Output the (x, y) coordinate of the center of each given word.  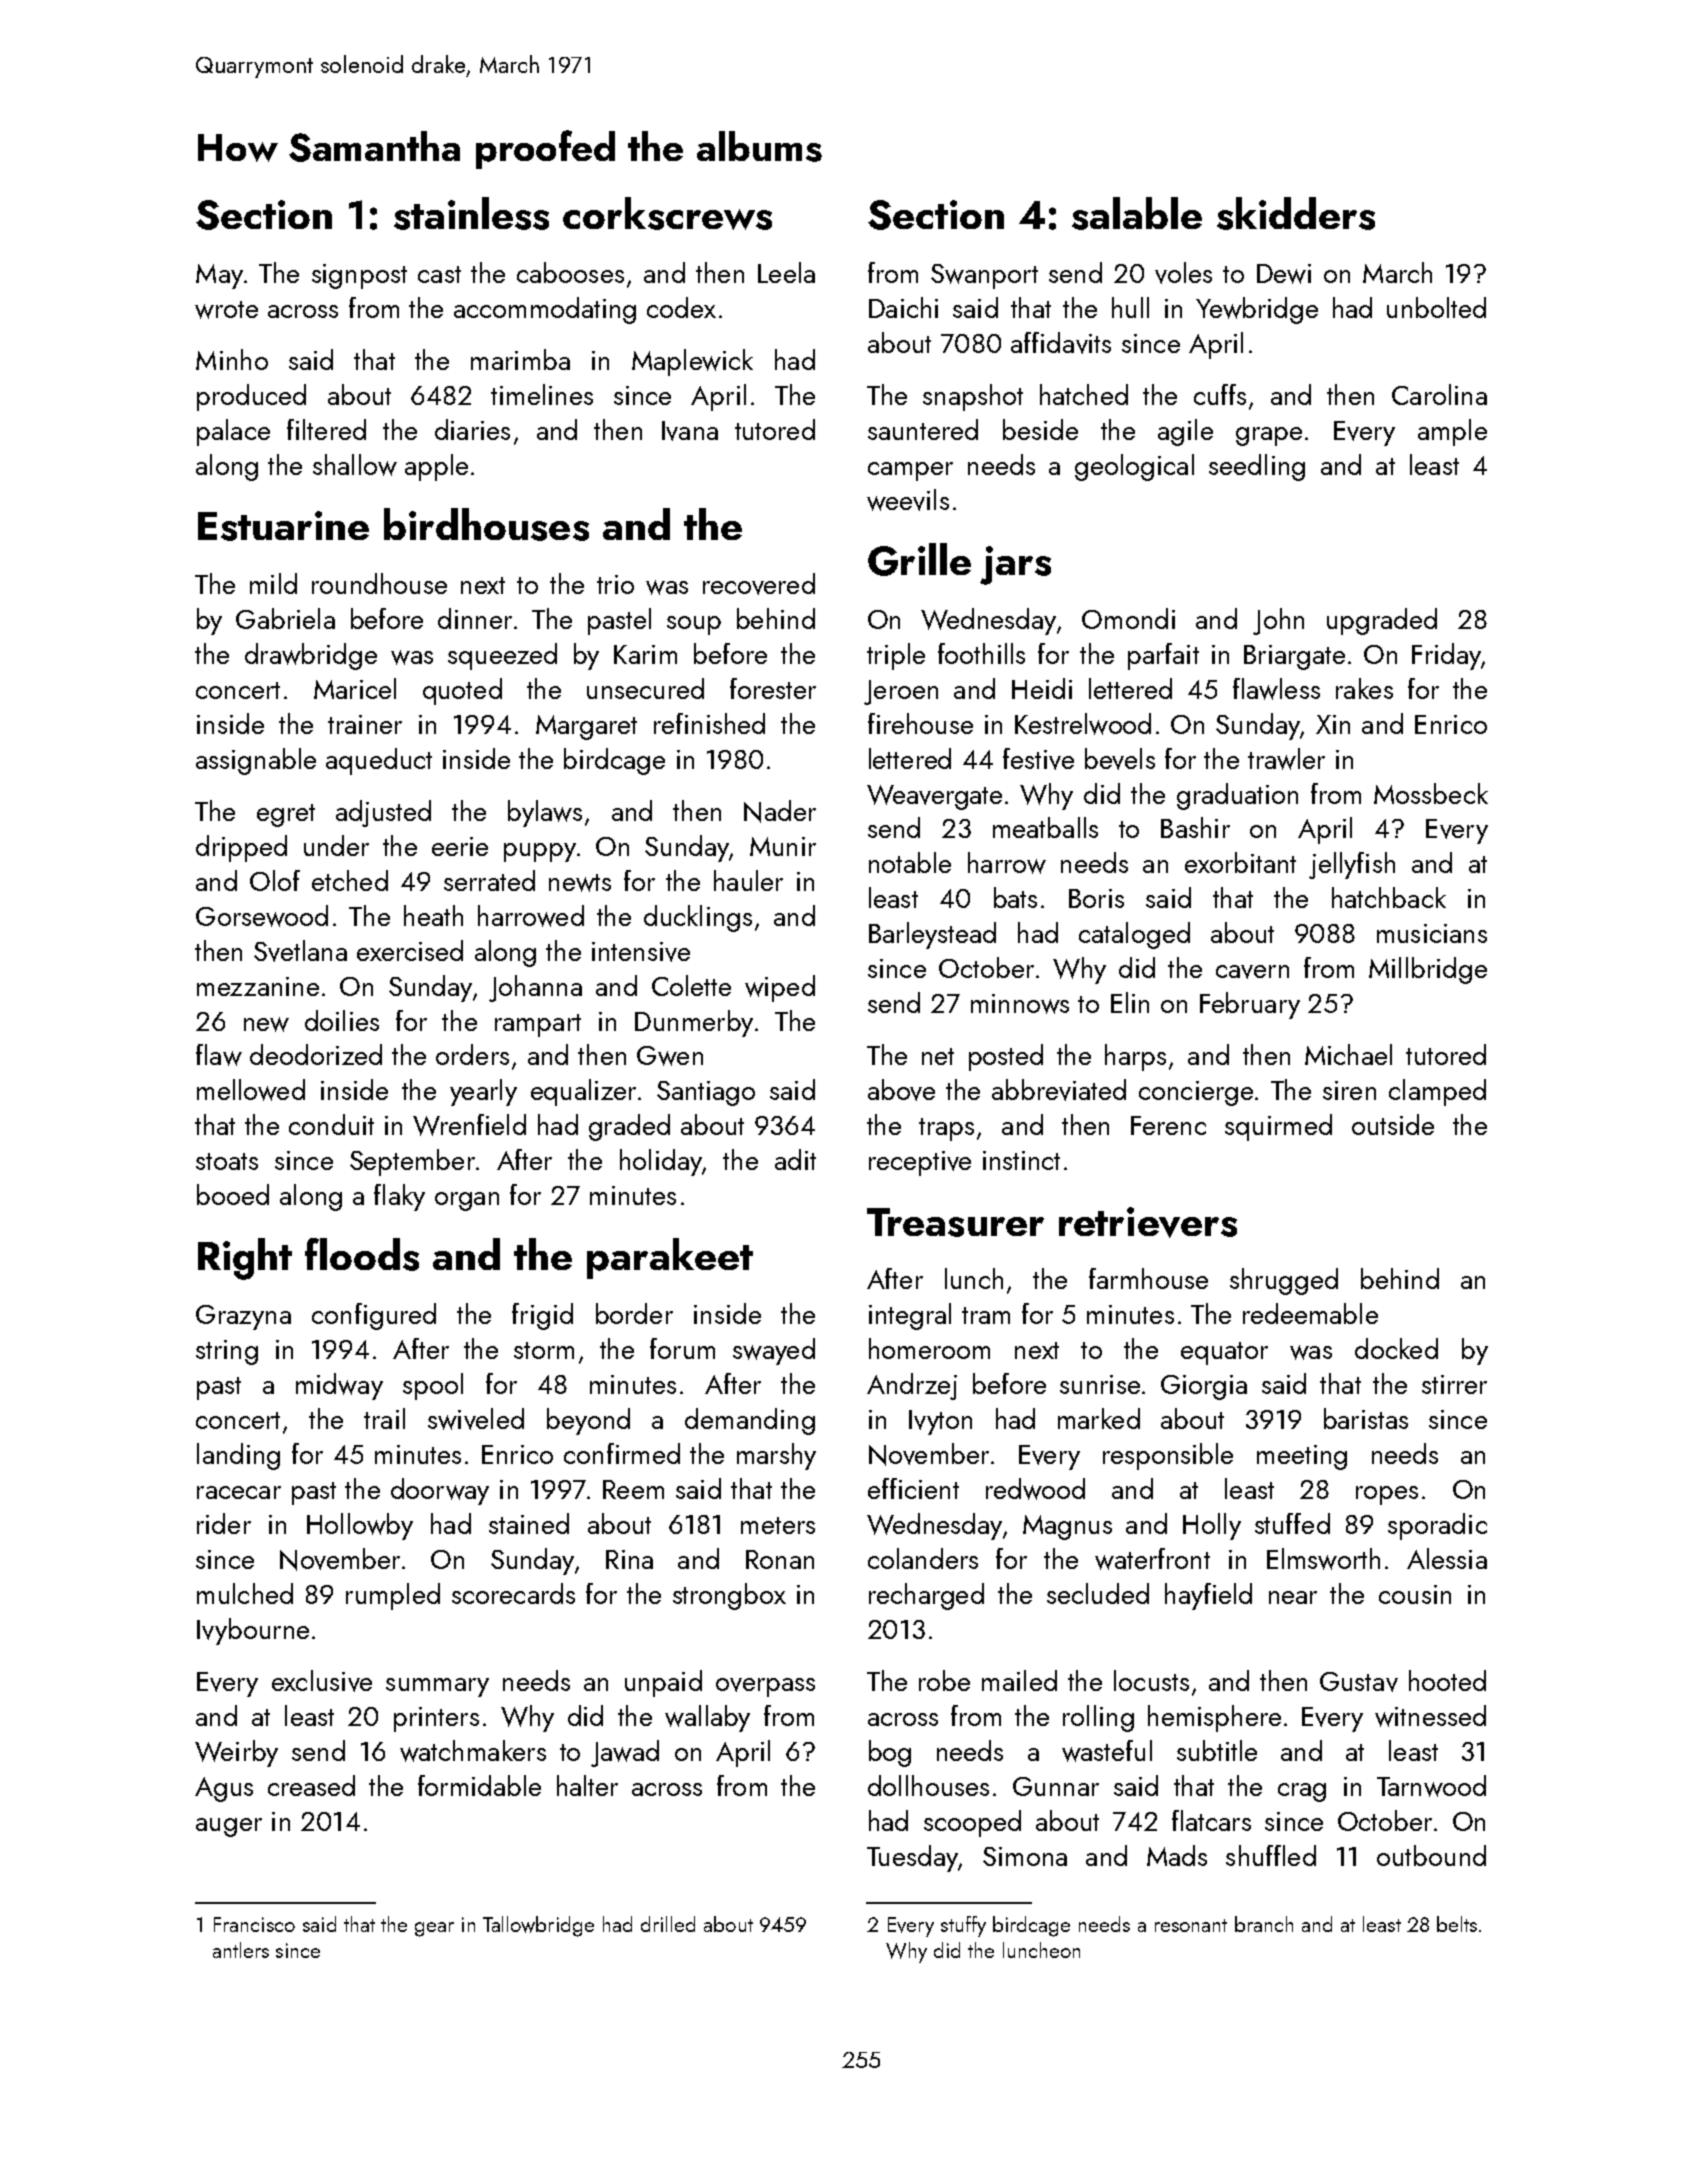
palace (233, 432)
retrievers (1148, 1222)
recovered (759, 584)
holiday (661, 1162)
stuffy (963, 1926)
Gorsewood (262, 916)
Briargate (1294, 657)
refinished (709, 723)
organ (467, 1201)
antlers (241, 1950)
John (1278, 621)
